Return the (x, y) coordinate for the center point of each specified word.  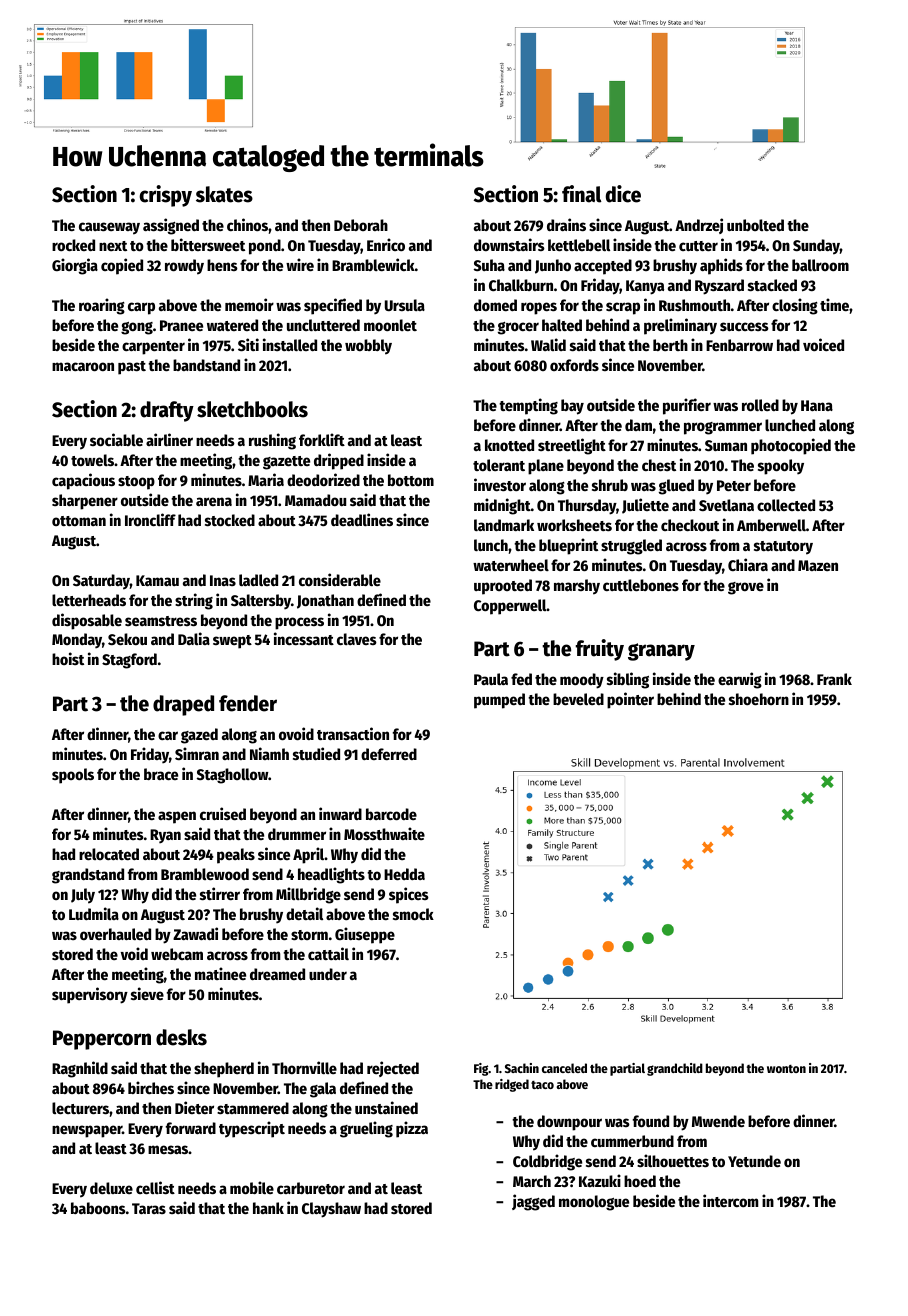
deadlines (362, 519)
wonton (786, 1069)
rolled (760, 405)
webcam (177, 954)
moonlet (390, 325)
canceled (564, 1068)
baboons (98, 1208)
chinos (247, 224)
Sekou (127, 639)
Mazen (818, 565)
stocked (230, 520)
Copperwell (510, 607)
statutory (783, 548)
